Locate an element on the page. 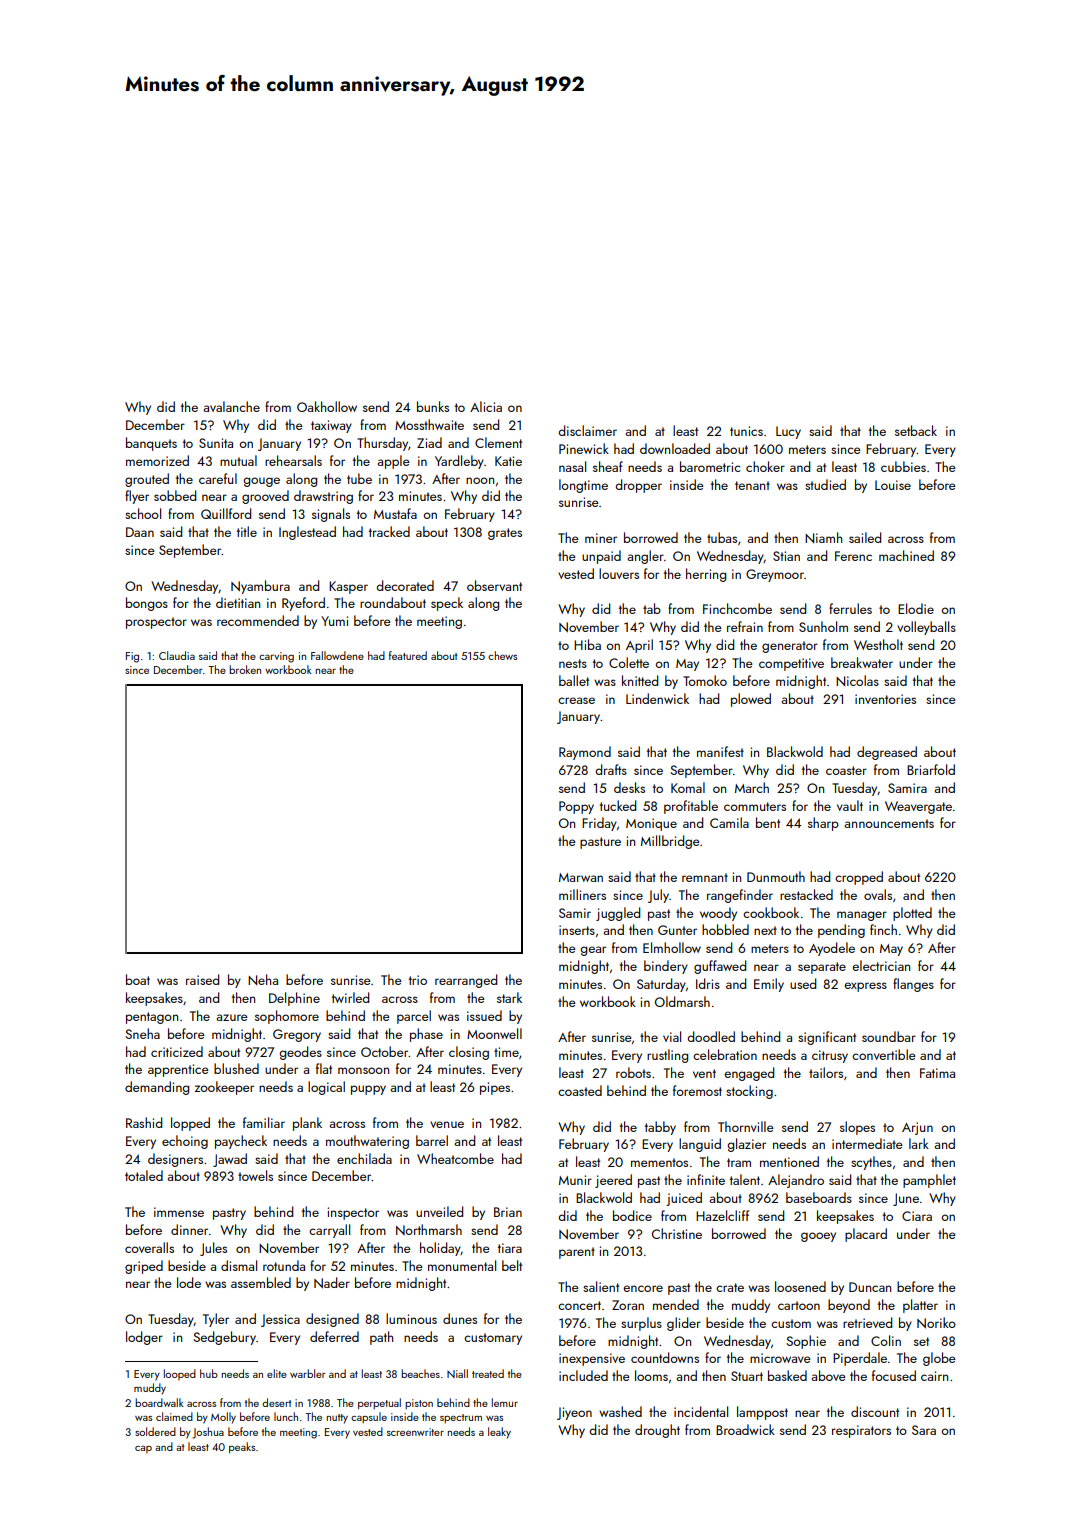 The width and height of the image is (1081, 1528). familiar is located at coordinates (264, 1122).
